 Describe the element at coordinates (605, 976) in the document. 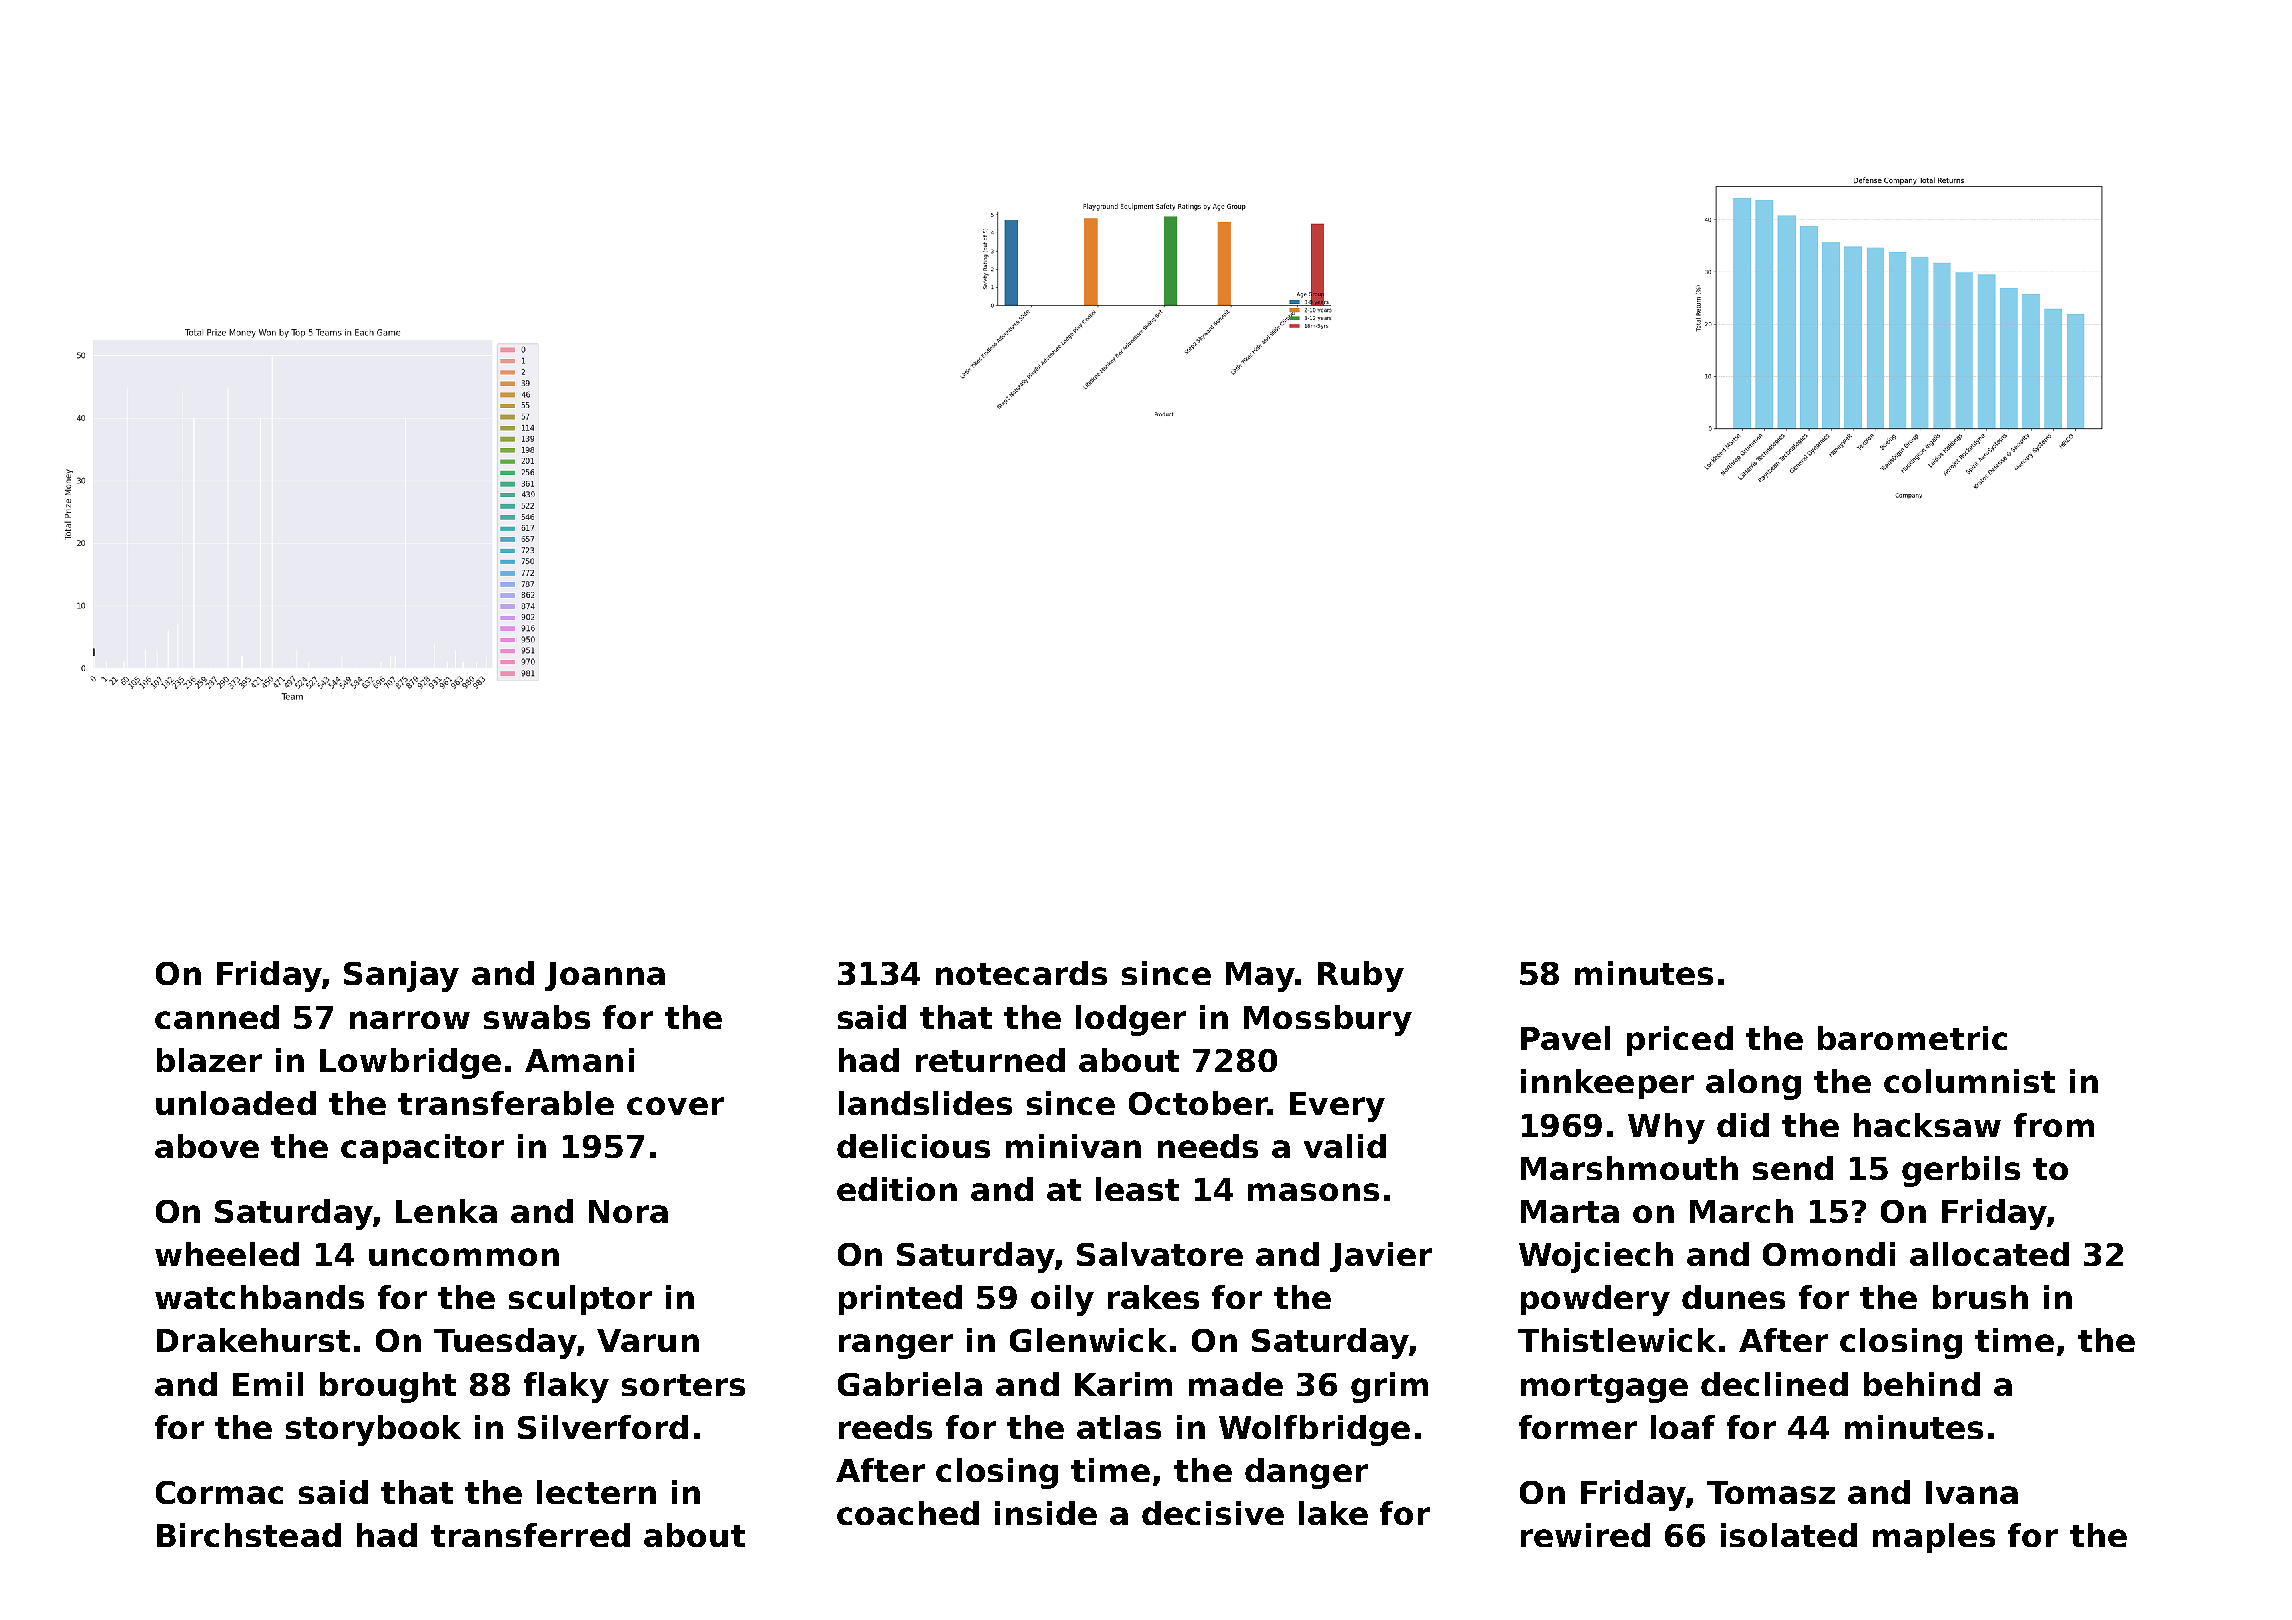

I see `Joanna` at that location.
